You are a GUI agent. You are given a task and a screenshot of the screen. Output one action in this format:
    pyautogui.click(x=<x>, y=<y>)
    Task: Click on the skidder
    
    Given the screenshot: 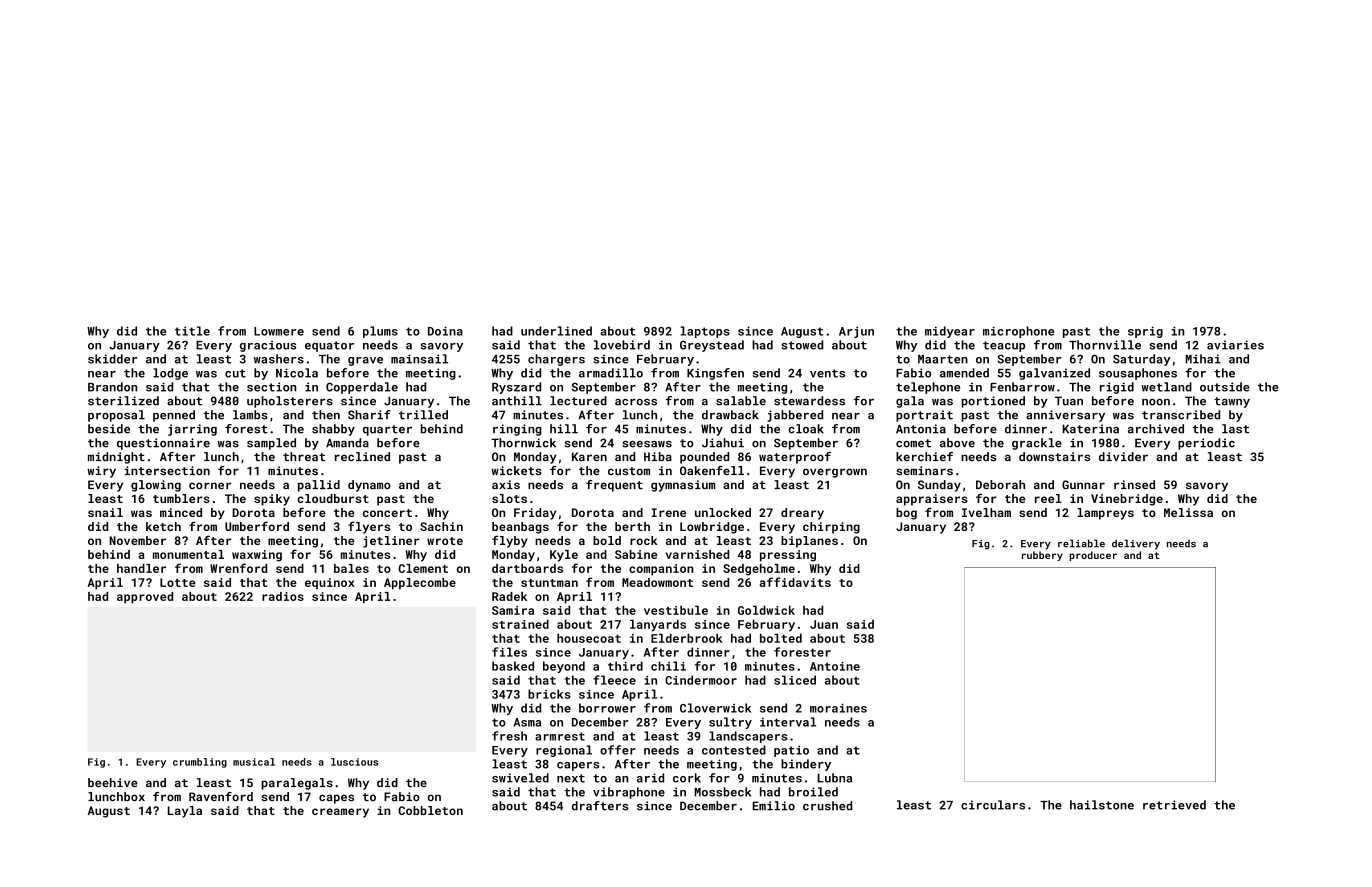 What is the action you would take?
    pyautogui.click(x=113, y=359)
